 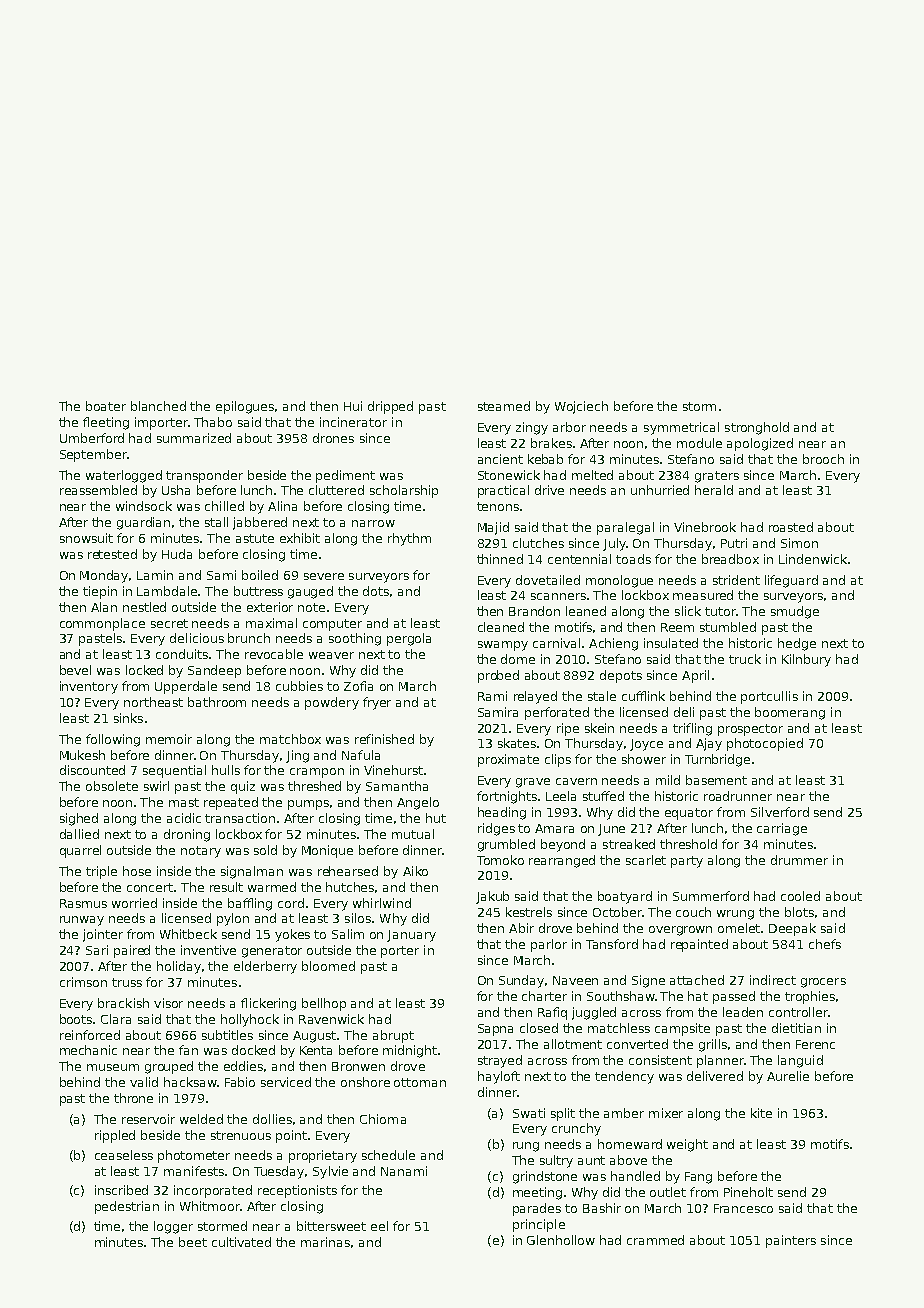 I want to click on repeated, so click(x=231, y=803).
